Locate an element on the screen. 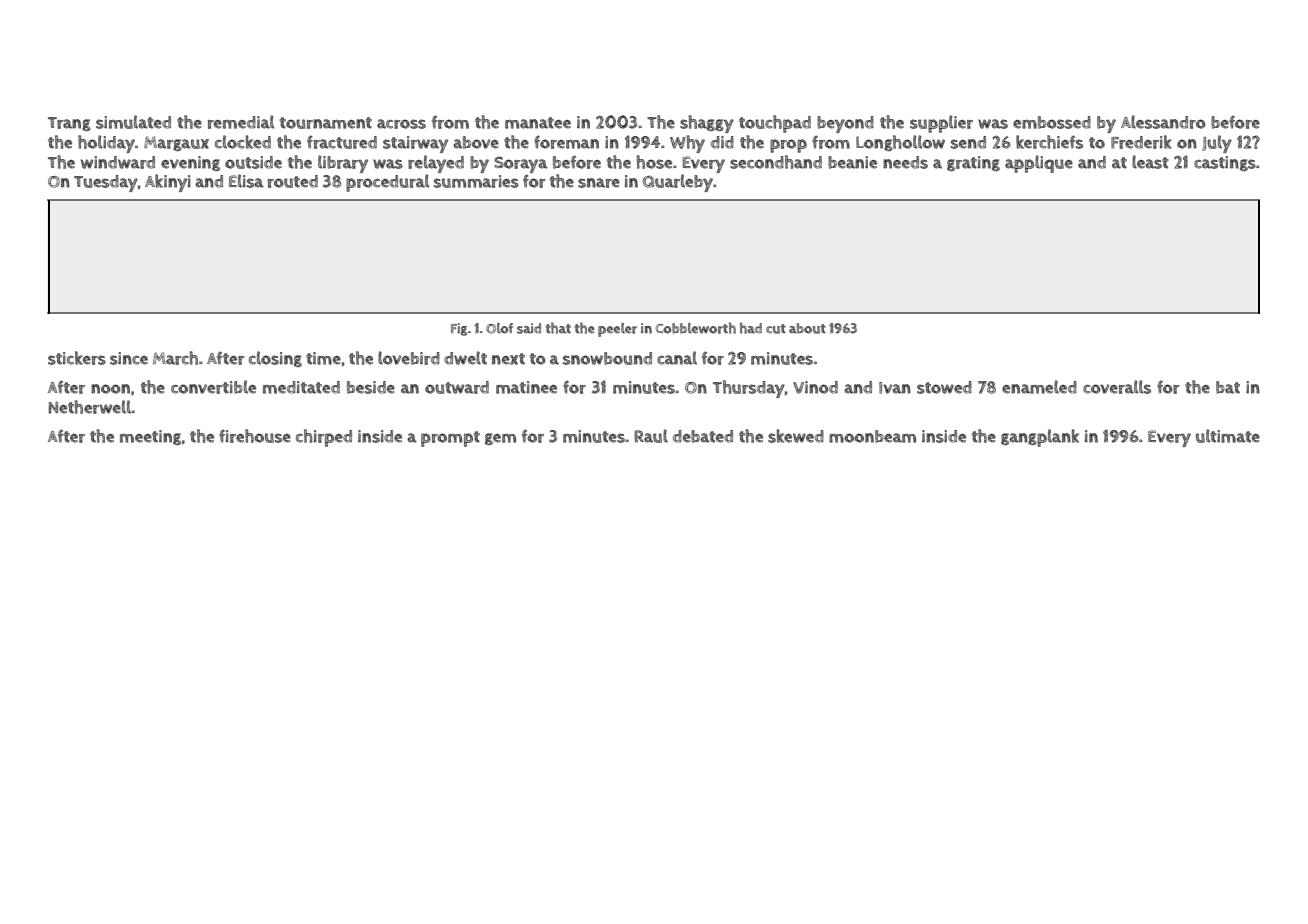 Image resolution: width=1308 pixels, height=924 pixels. snare is located at coordinates (599, 183).
